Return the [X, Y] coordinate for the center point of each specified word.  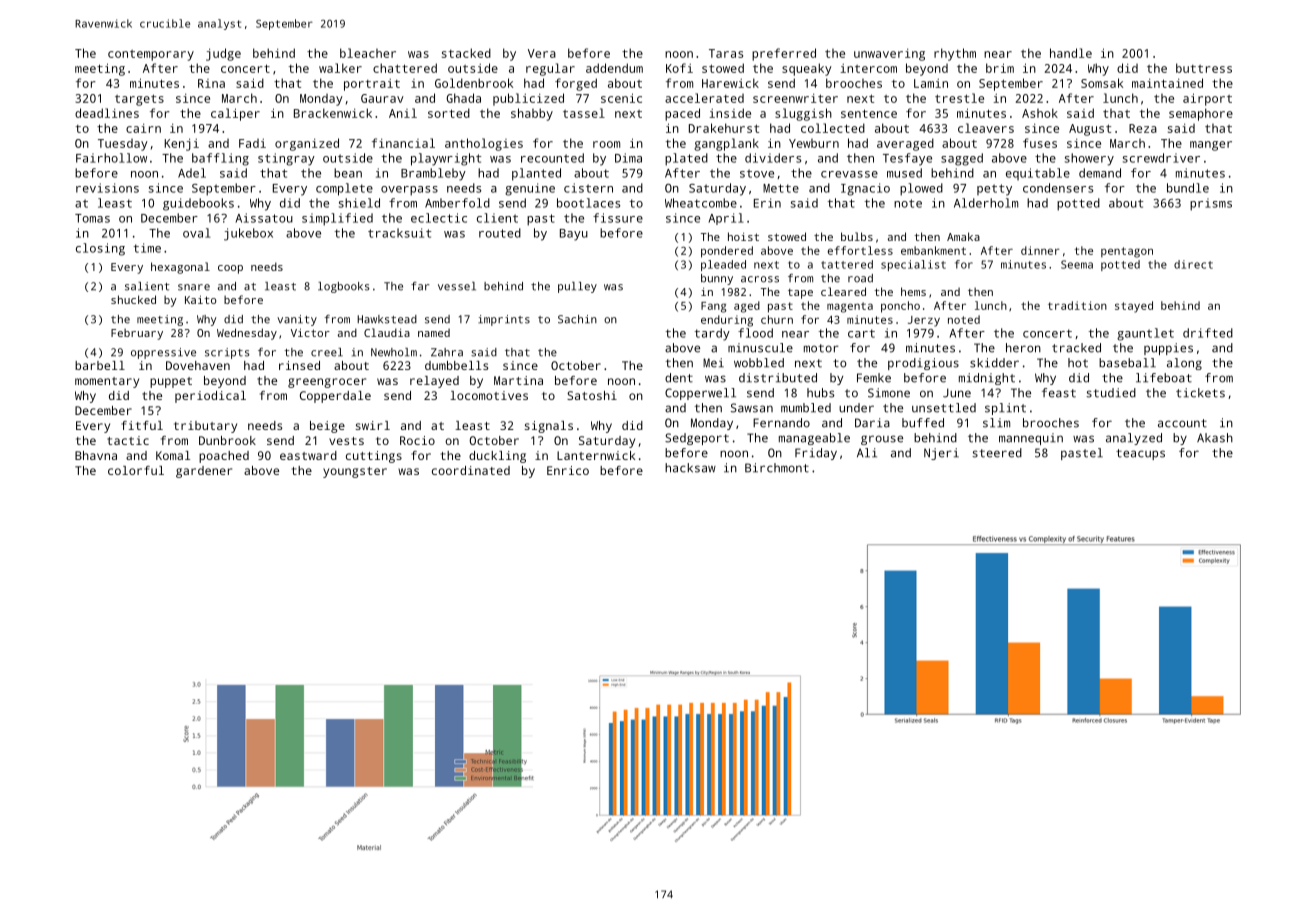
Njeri [941, 454]
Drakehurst [724, 128]
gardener [204, 472]
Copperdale [335, 397]
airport [1207, 99]
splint [1005, 409]
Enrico [568, 470]
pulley [577, 287]
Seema [1077, 264]
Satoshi [592, 395]
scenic [621, 98]
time [147, 248]
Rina [211, 83]
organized [307, 144]
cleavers [986, 128]
